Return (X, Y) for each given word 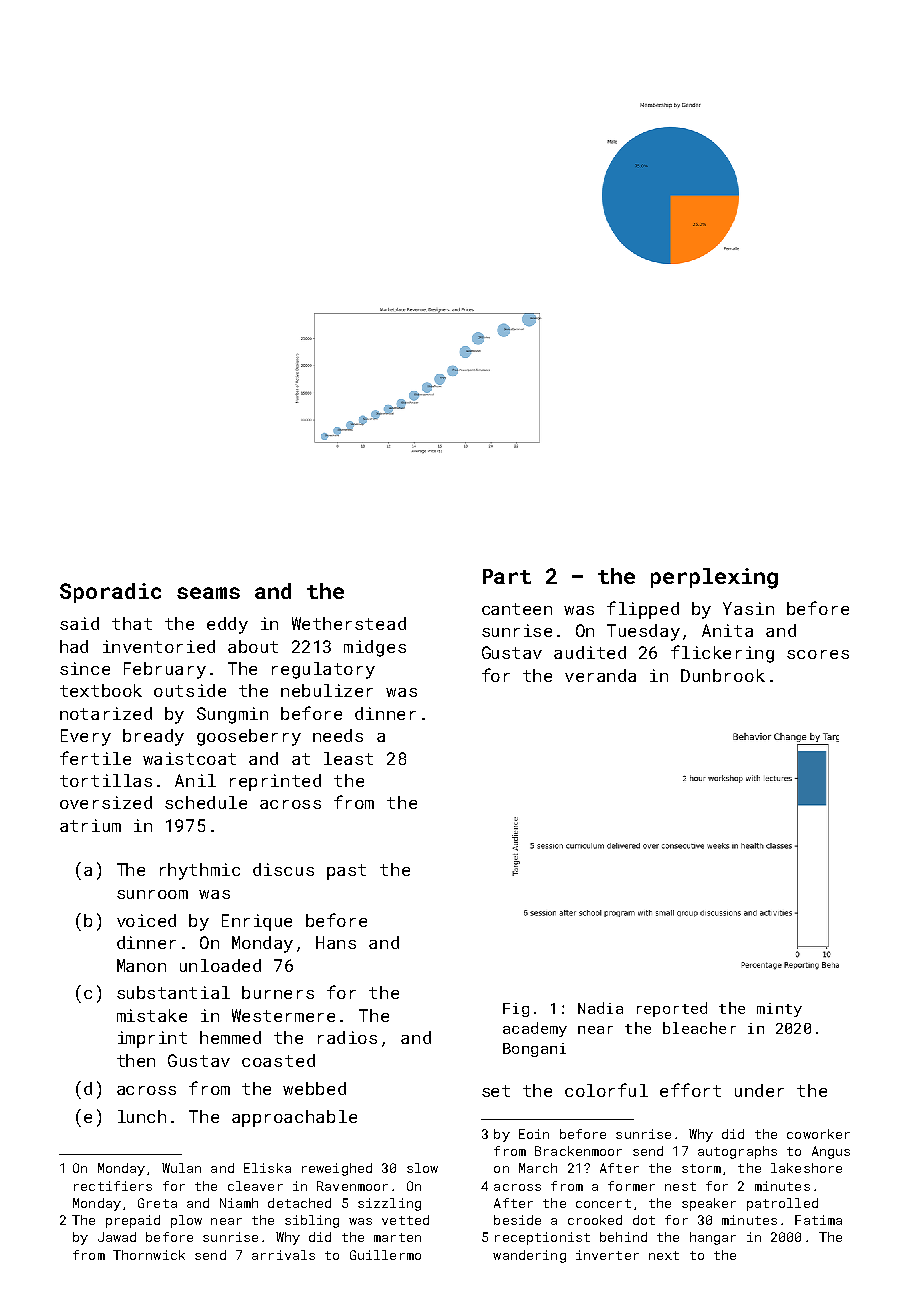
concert (603, 1203)
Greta (157, 1203)
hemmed (230, 1037)
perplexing (714, 578)
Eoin (534, 1134)
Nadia (600, 1008)
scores (818, 654)
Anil (195, 780)
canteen (517, 609)
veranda (600, 675)
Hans (336, 942)
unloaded (220, 965)
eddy (227, 625)
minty (779, 1010)
